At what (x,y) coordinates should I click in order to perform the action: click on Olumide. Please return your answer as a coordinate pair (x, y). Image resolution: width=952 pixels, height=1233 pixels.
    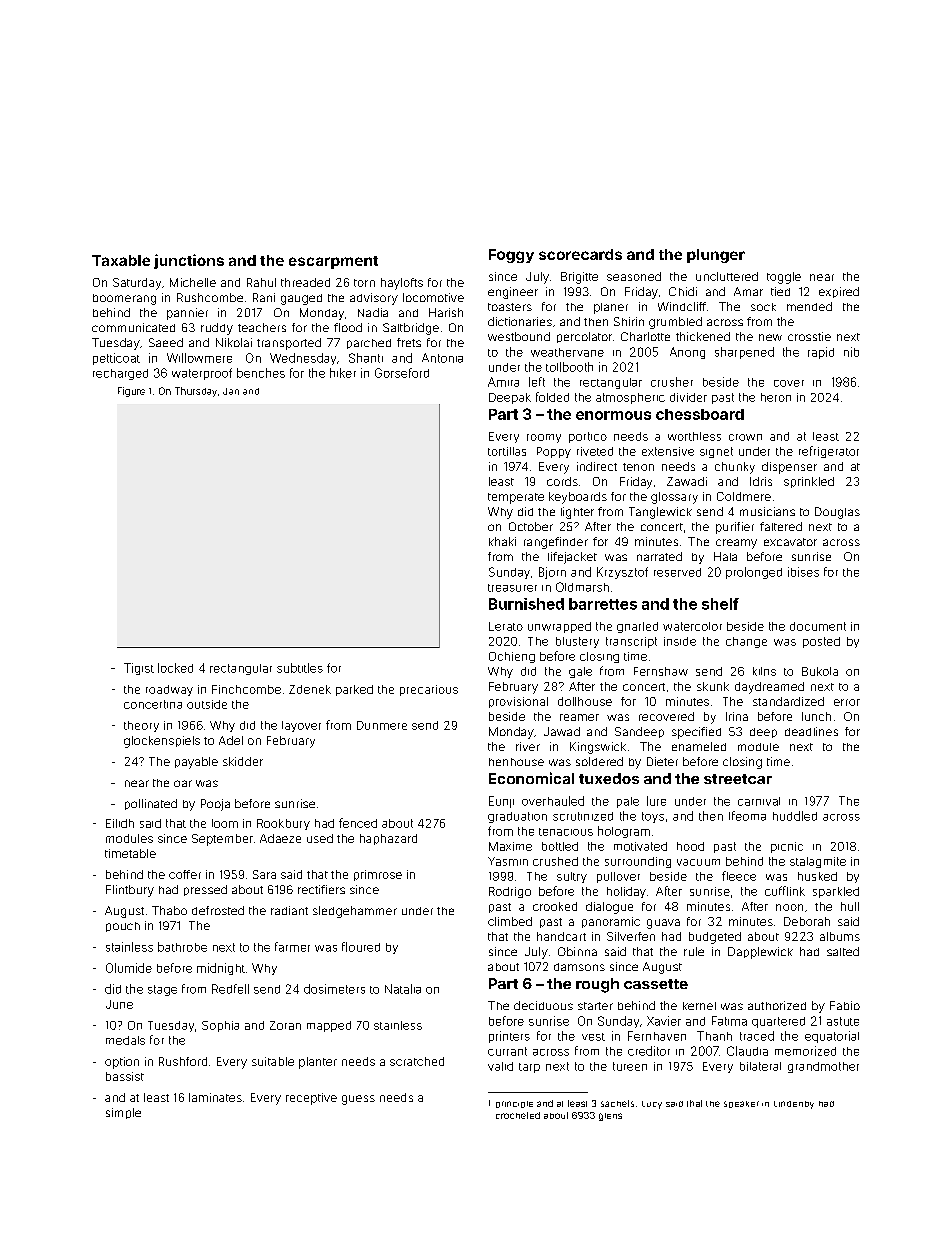
    Looking at the image, I should click on (129, 968).
